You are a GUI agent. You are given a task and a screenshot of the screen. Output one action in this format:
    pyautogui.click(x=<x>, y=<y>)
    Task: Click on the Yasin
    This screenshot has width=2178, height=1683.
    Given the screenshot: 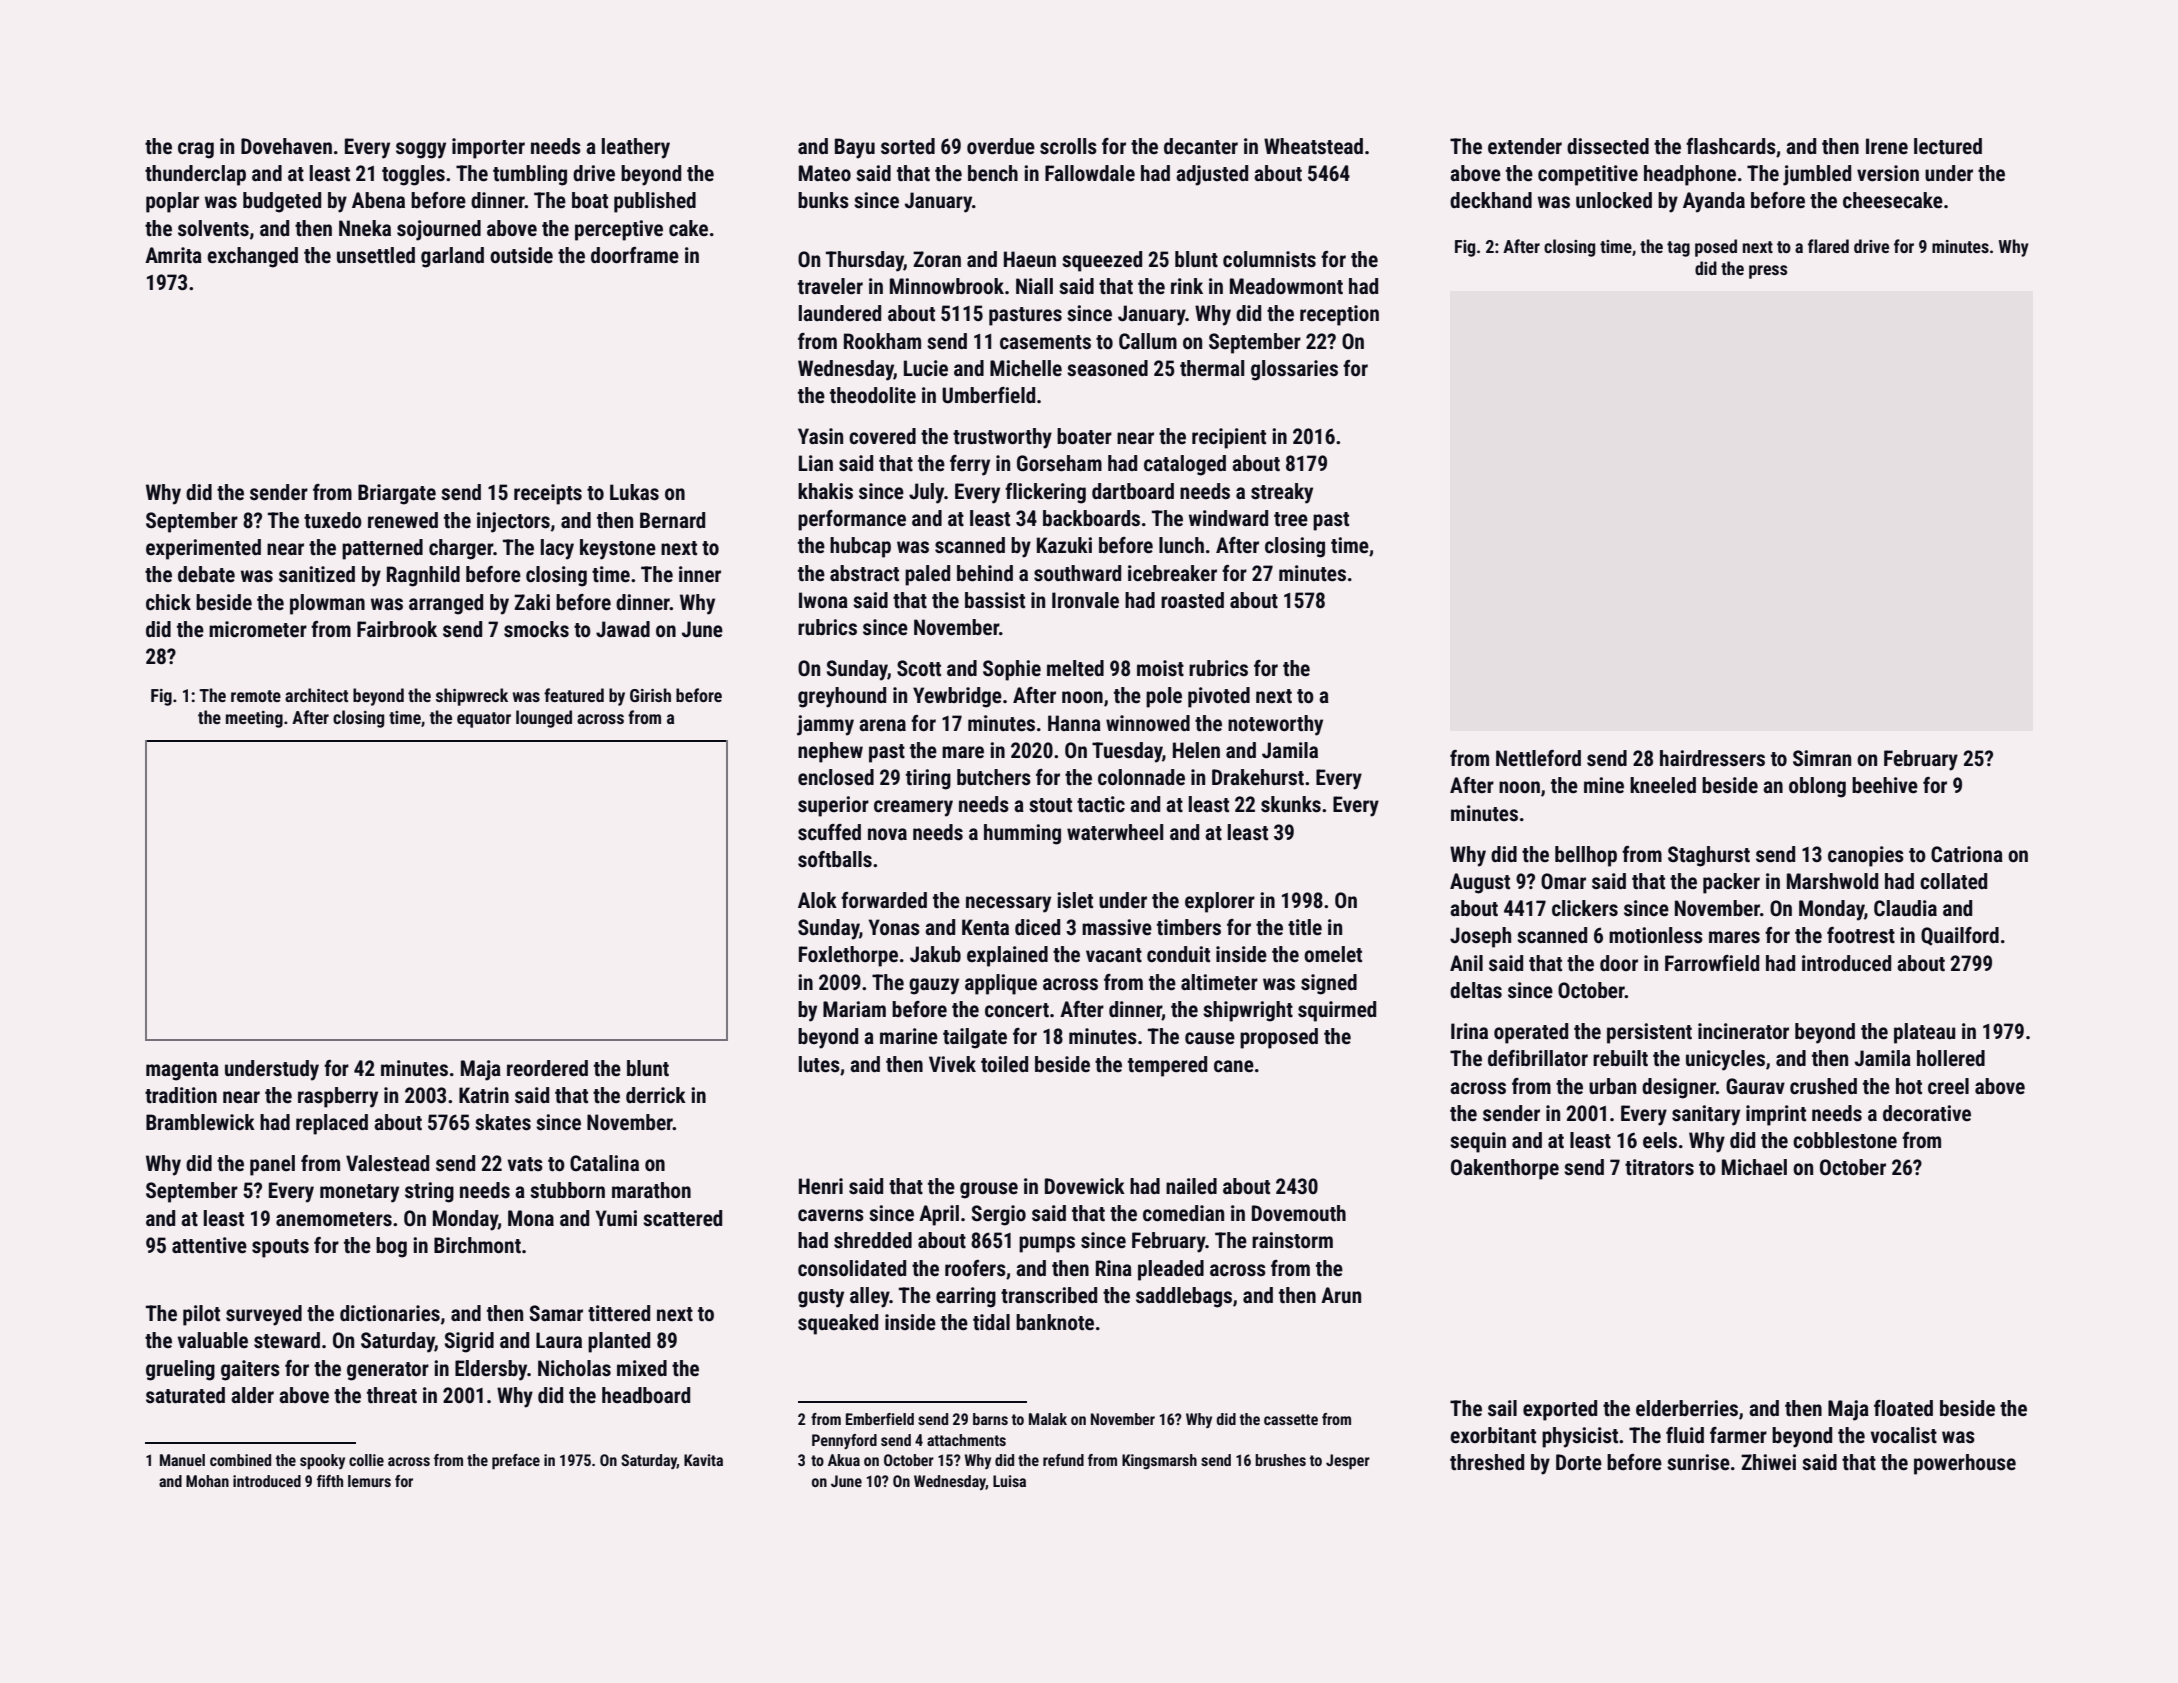 What is the action you would take?
    pyautogui.click(x=820, y=436)
